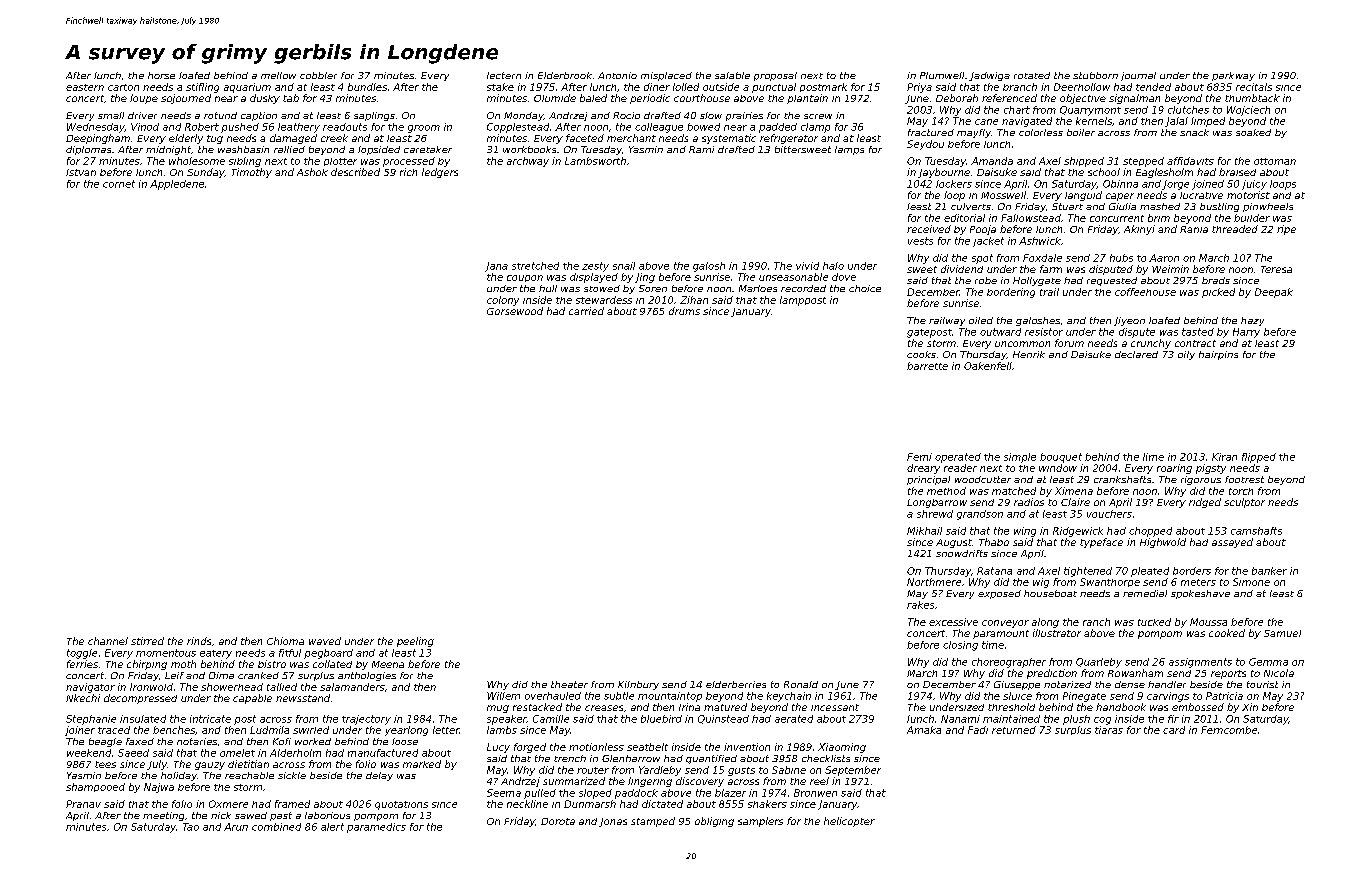  I want to click on peeling, so click(415, 642).
